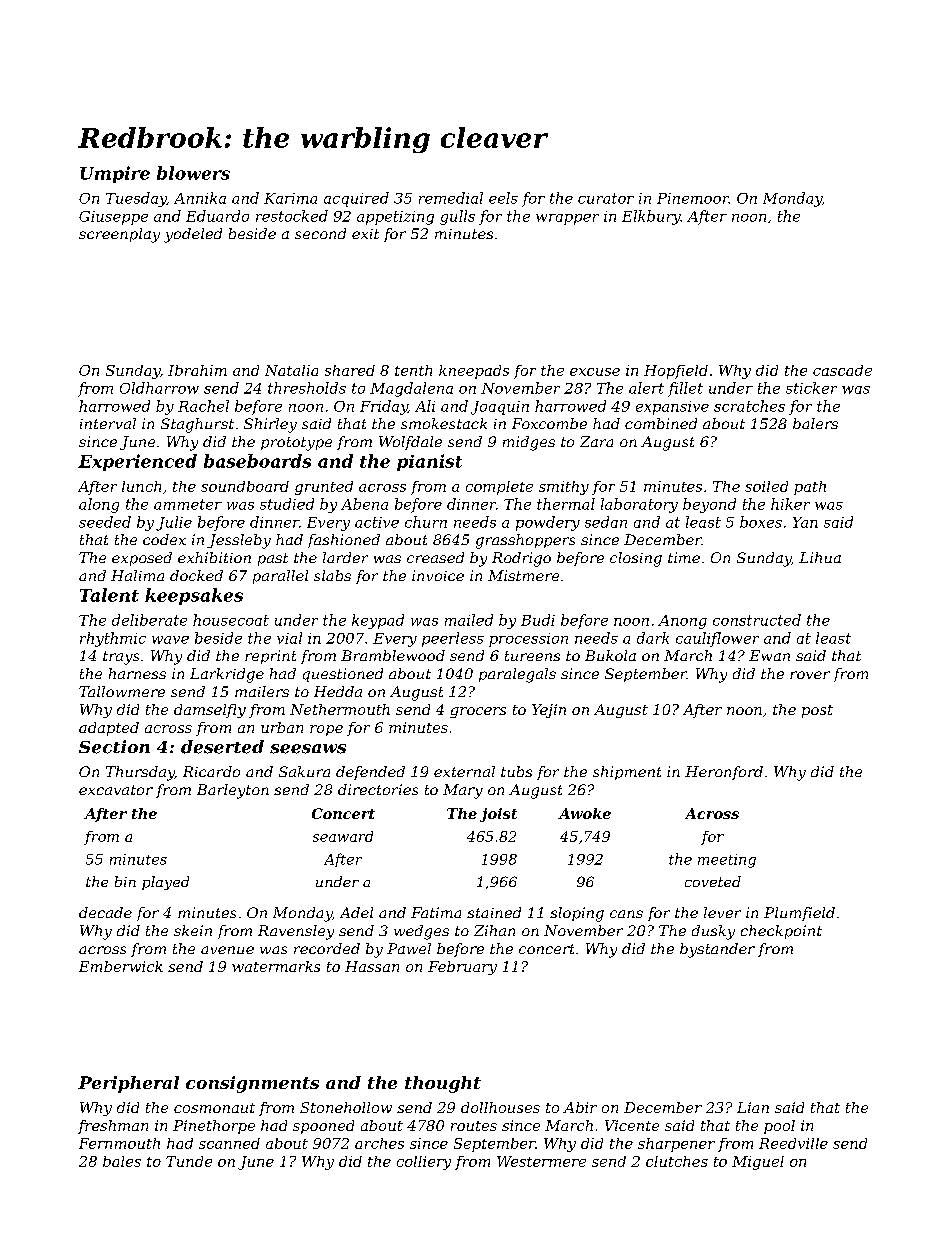 The image size is (952, 1233). I want to click on Rodrigo, so click(521, 559).
